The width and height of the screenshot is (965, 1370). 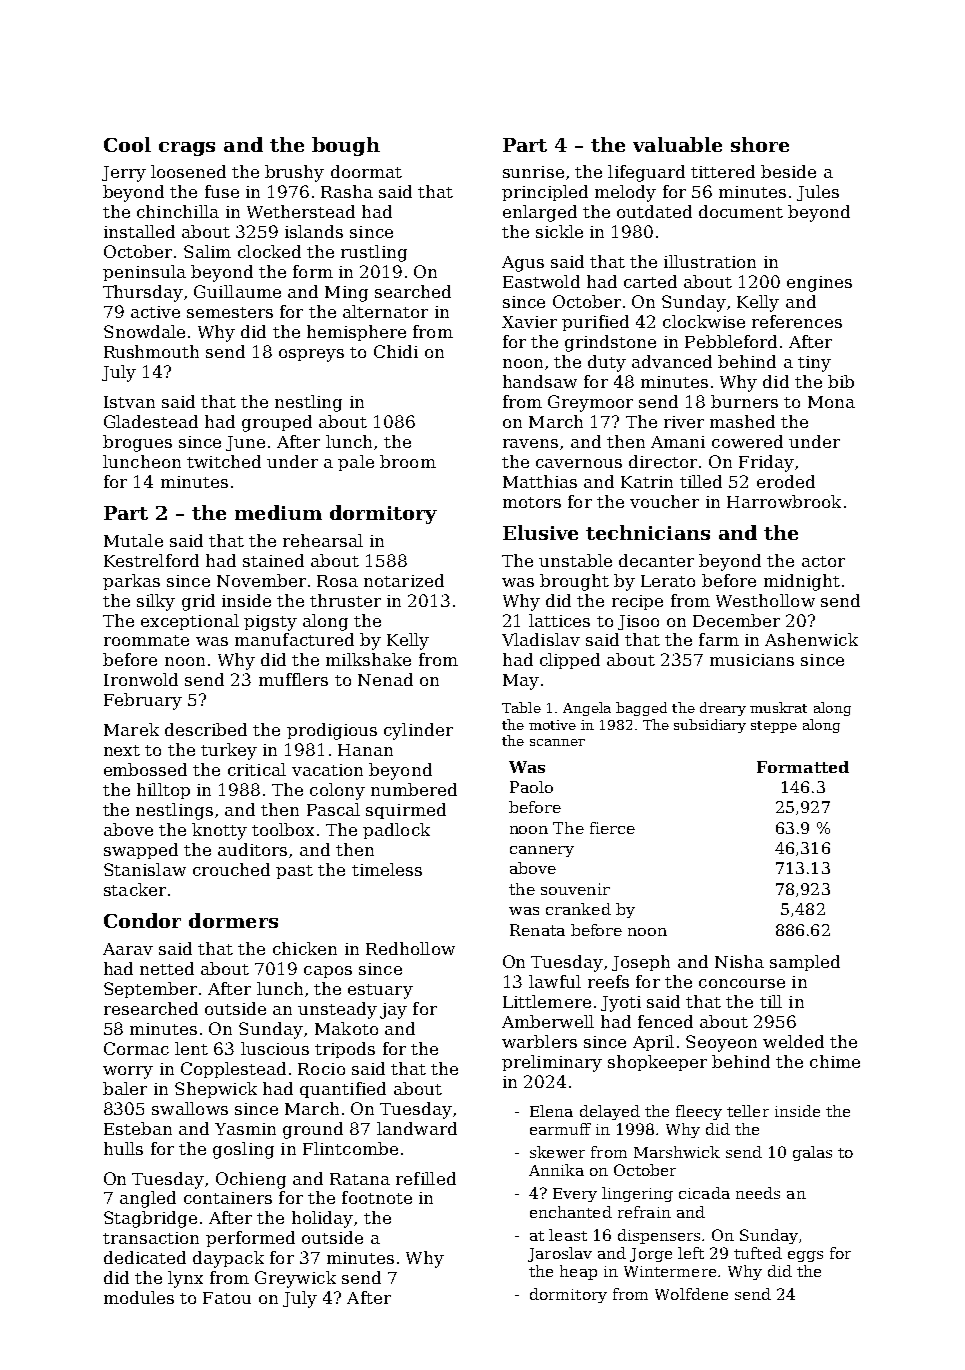 I want to click on Jerry, so click(x=124, y=174).
